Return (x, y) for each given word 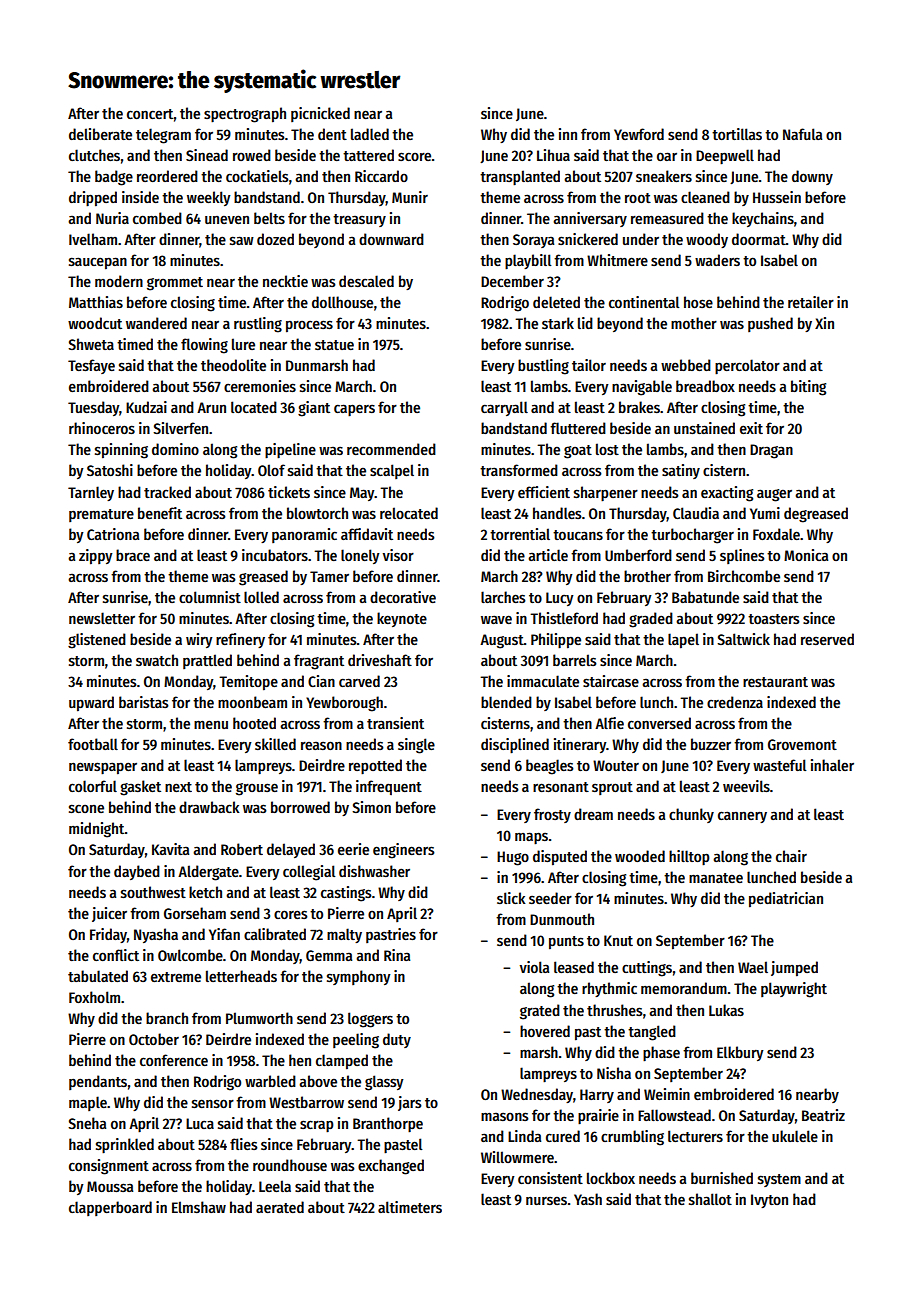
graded (651, 620)
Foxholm (94, 997)
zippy (96, 557)
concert (150, 114)
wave (496, 619)
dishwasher (374, 871)
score (414, 156)
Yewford (639, 134)
